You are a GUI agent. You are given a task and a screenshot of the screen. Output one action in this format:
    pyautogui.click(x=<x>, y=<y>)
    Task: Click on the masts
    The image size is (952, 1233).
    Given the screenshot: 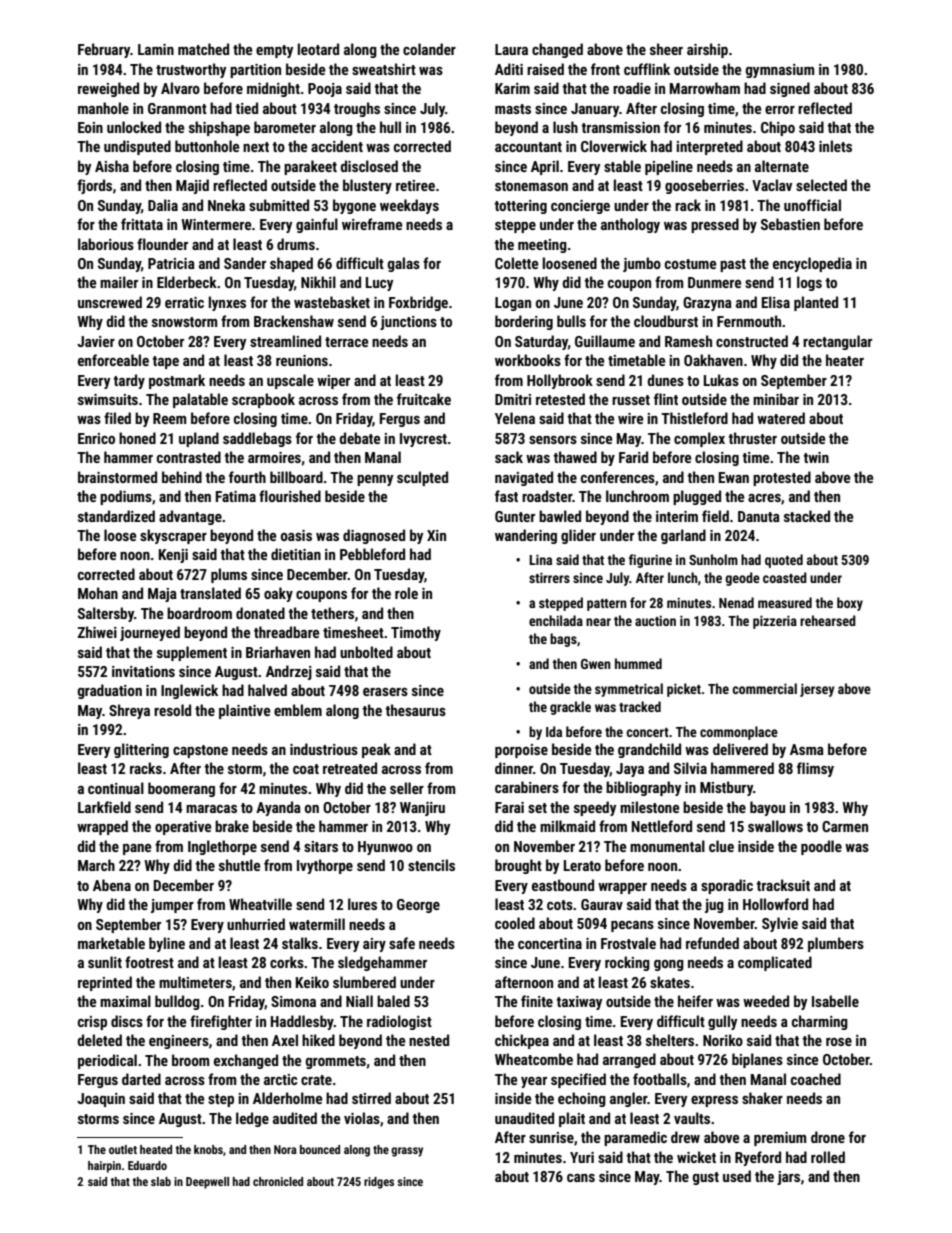 What is the action you would take?
    pyautogui.click(x=513, y=109)
